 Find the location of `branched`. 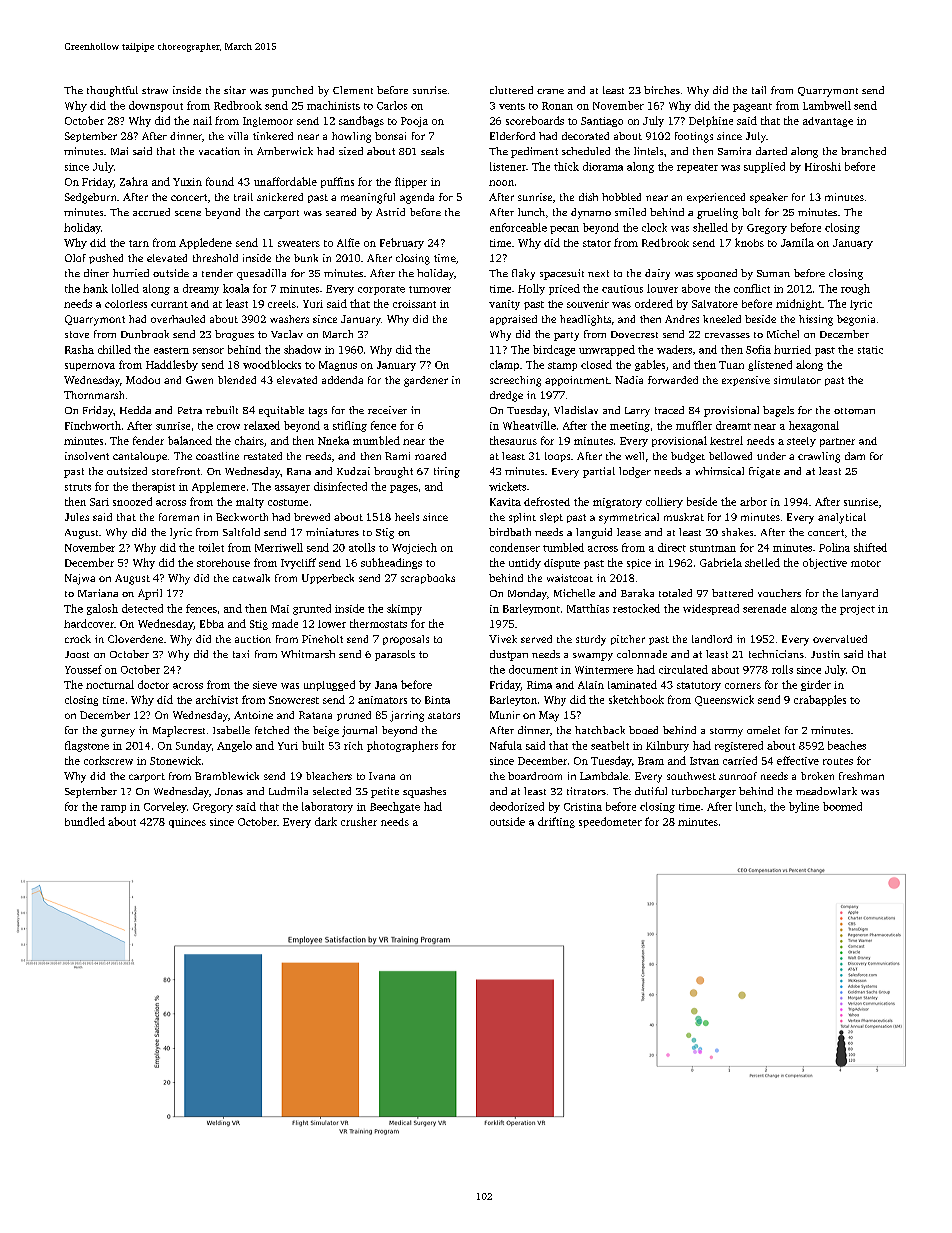

branched is located at coordinates (863, 151).
